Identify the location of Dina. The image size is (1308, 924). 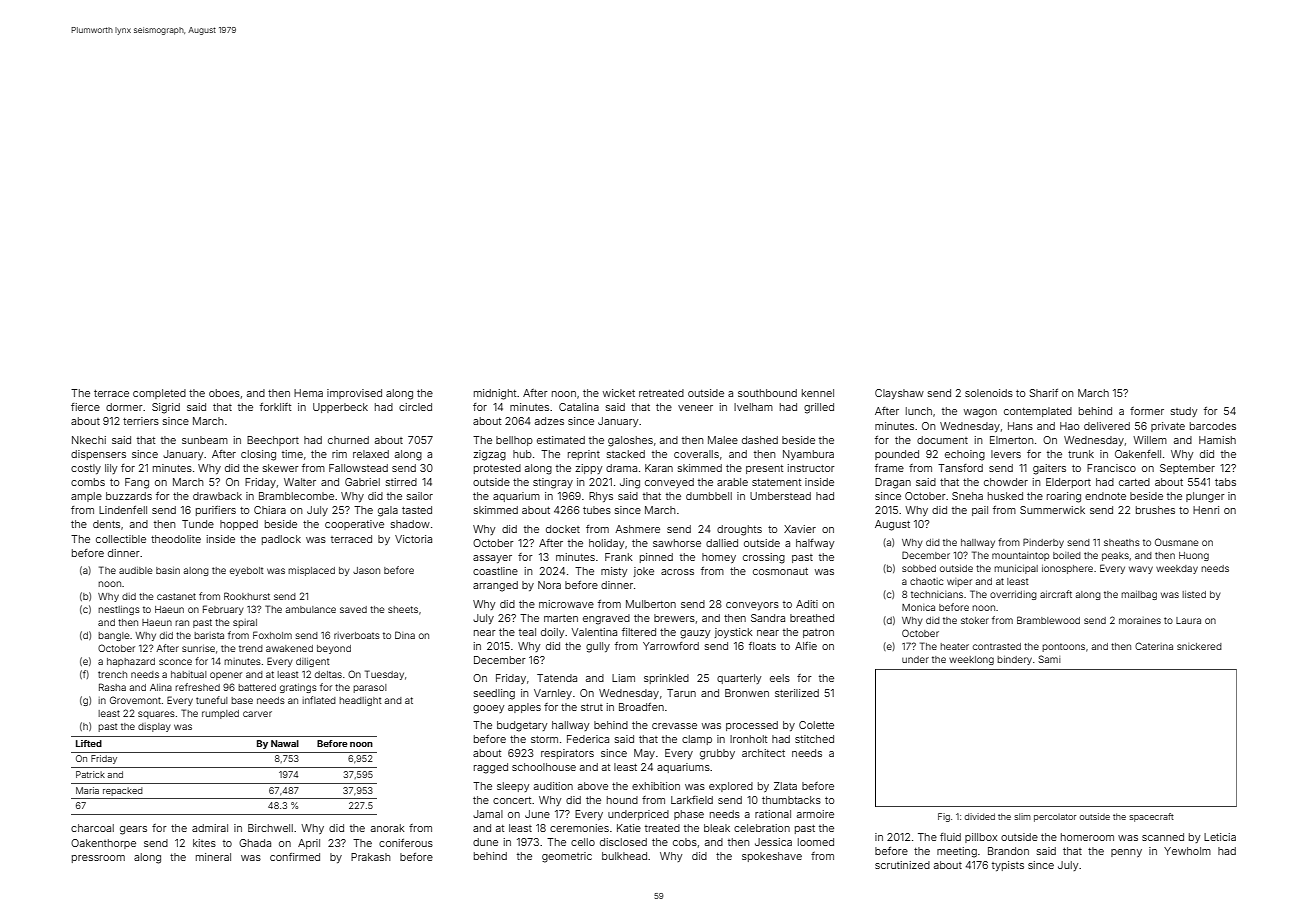
(405, 635).
